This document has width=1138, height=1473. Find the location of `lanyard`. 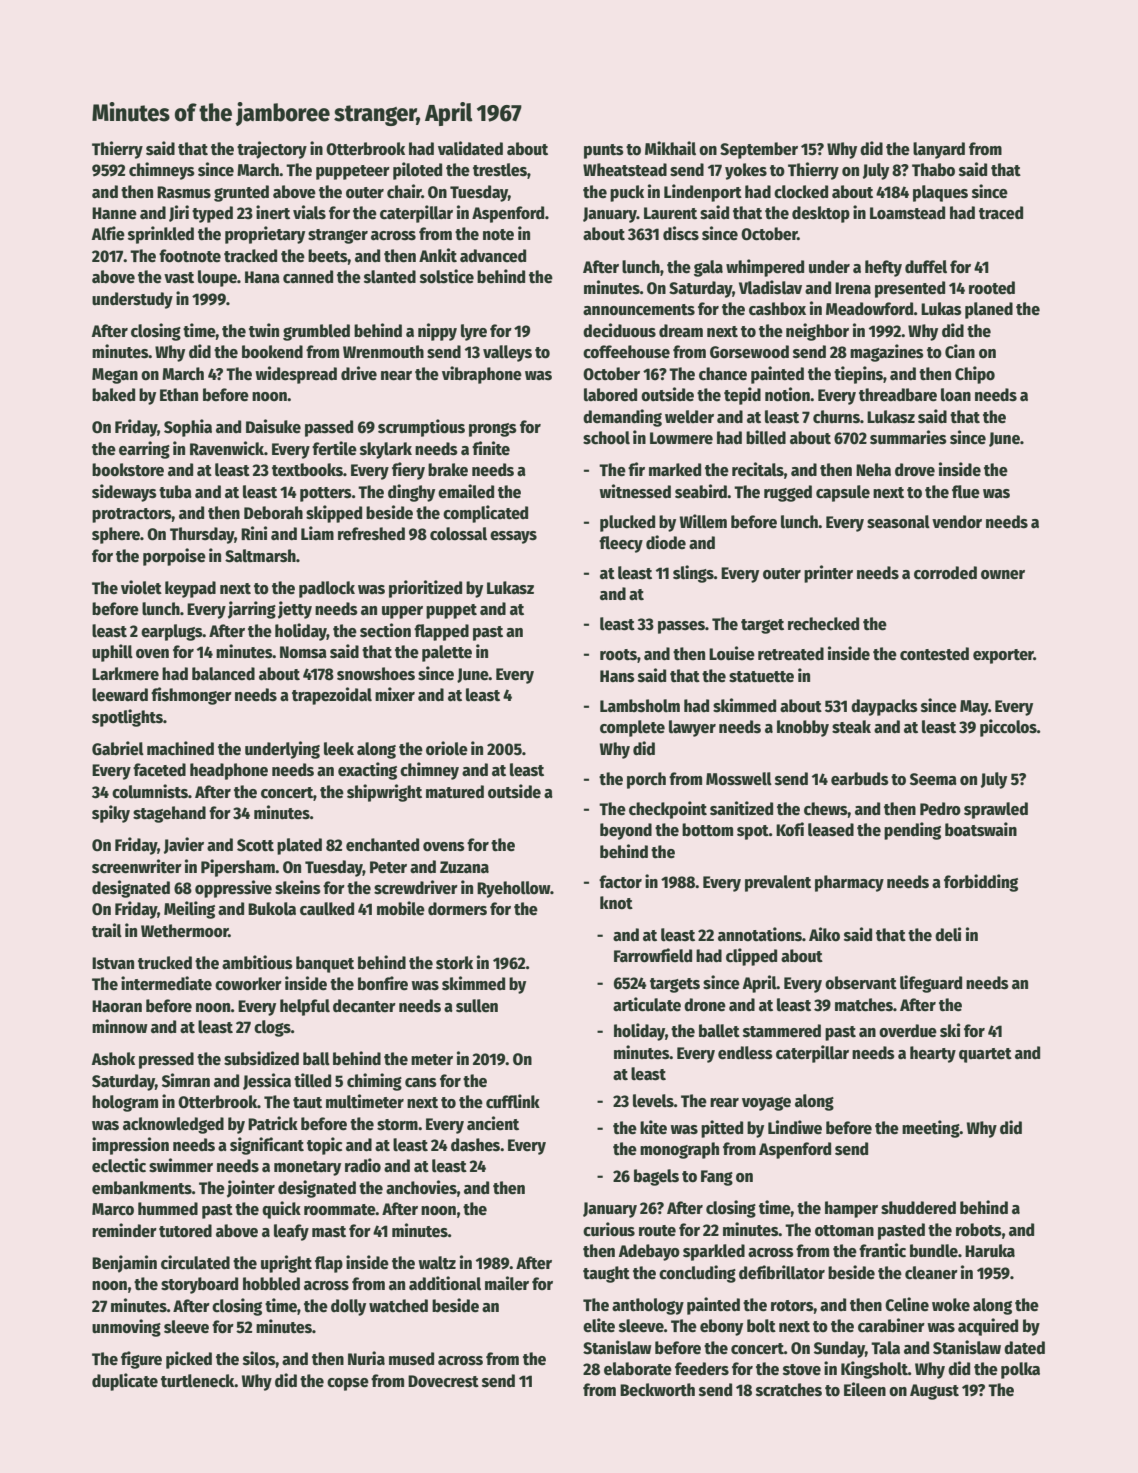

lanyard is located at coordinates (939, 150).
